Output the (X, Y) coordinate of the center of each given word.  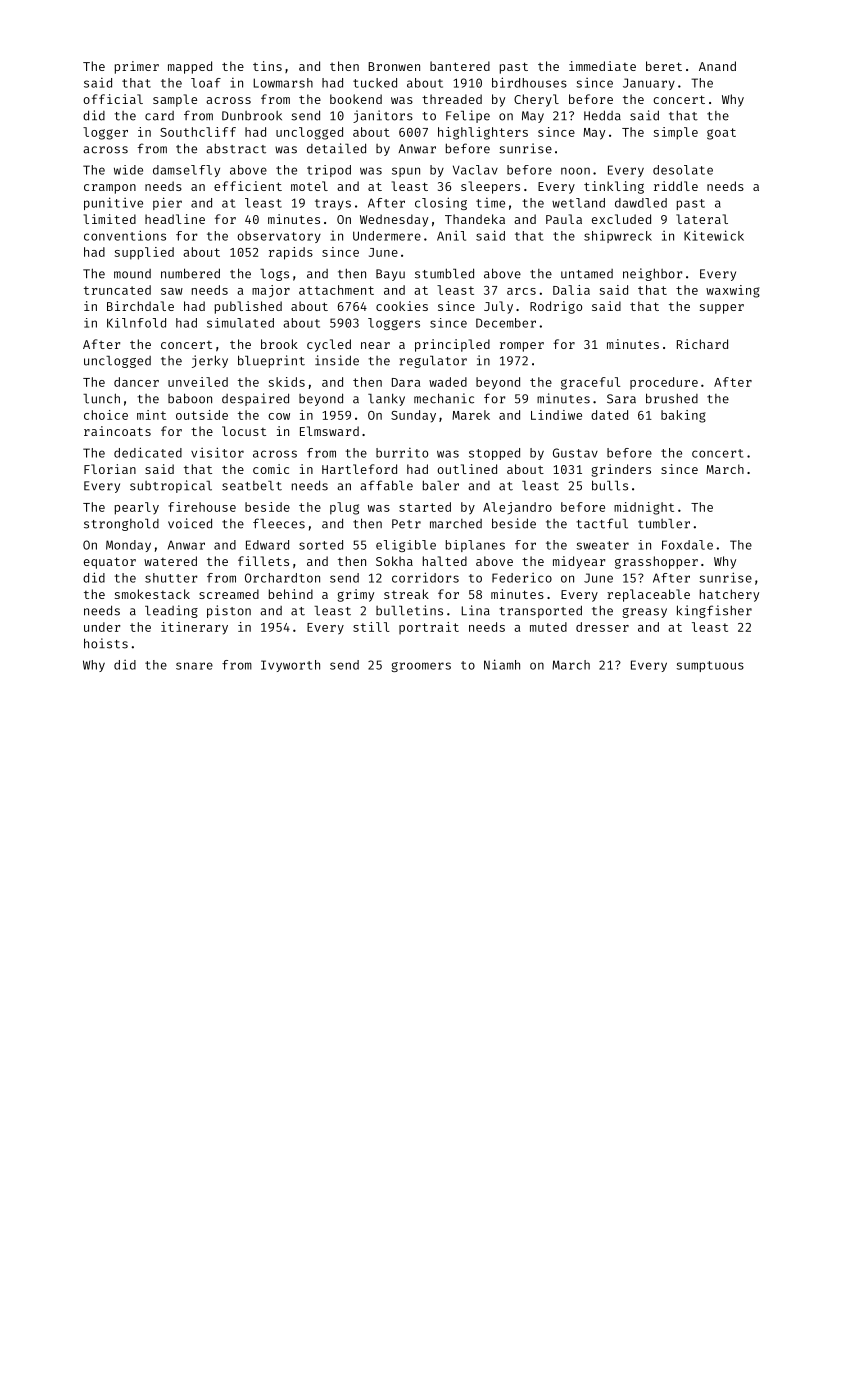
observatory (279, 237)
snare (194, 666)
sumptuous (710, 666)
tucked (375, 83)
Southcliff (198, 132)
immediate (602, 66)
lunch (101, 398)
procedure (664, 383)
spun (406, 172)
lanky (386, 399)
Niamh (502, 664)
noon (575, 171)
